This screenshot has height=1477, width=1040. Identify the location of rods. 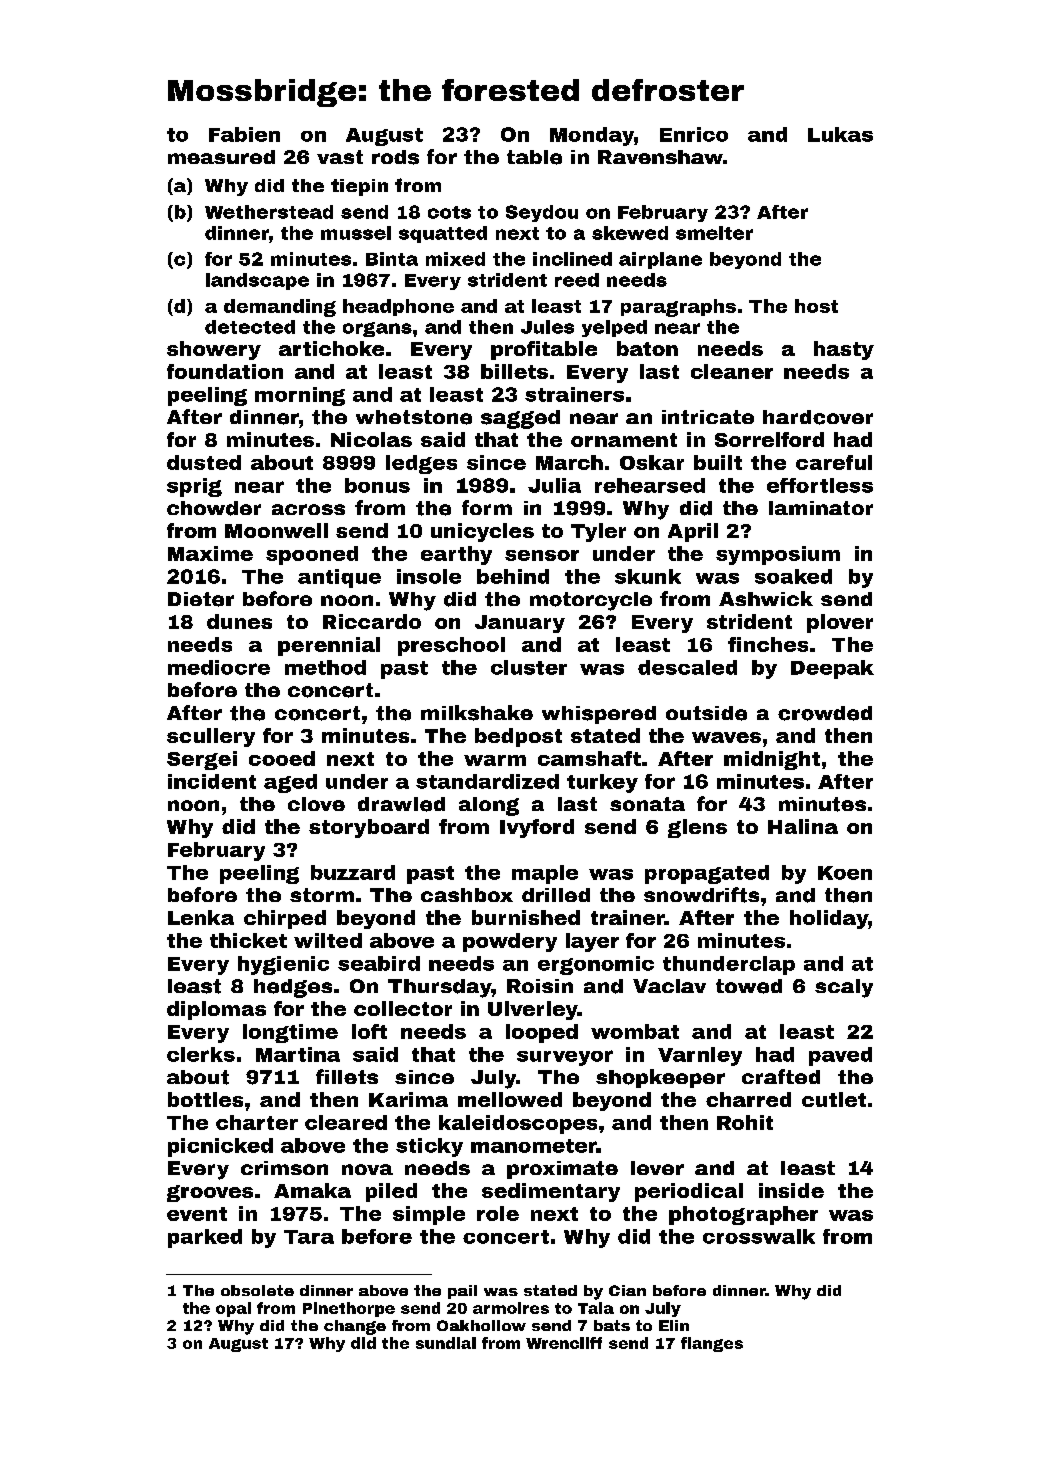
(395, 157).
